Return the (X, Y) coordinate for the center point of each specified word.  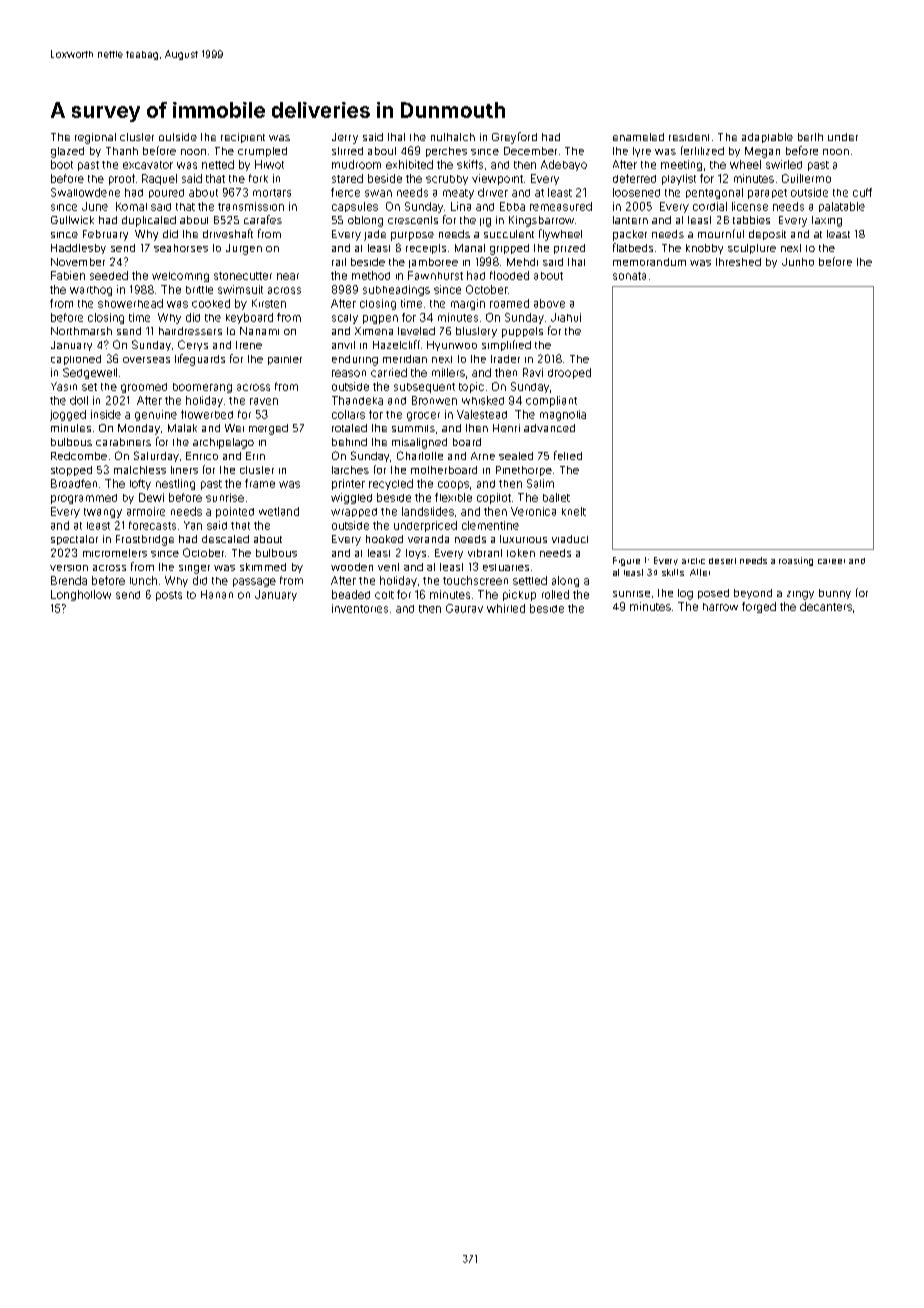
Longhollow (81, 595)
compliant (551, 401)
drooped (569, 373)
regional (95, 138)
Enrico (202, 456)
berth (810, 137)
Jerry (345, 138)
